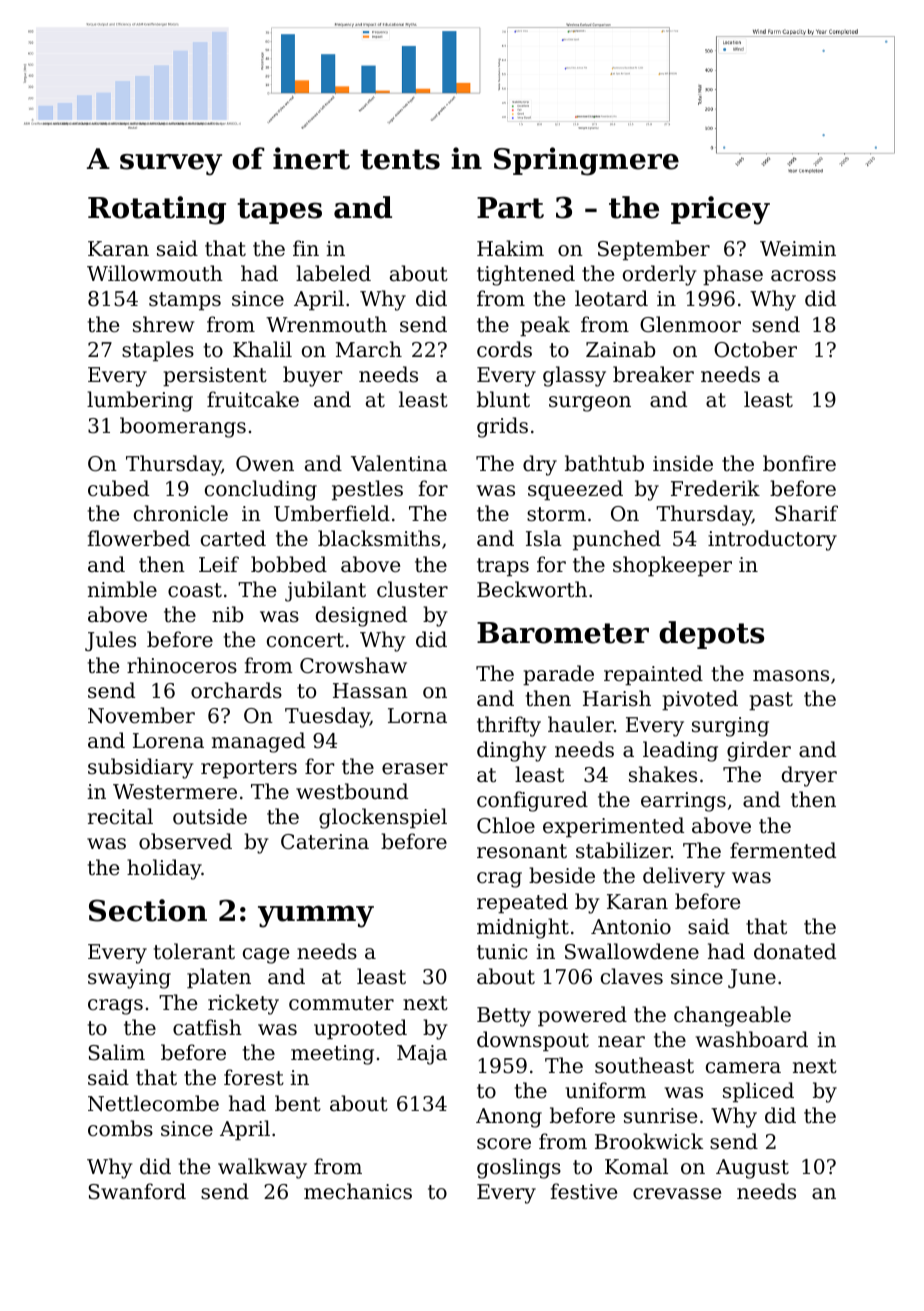 The width and height of the image is (924, 1311). What do you see at coordinates (399, 463) in the image?
I see `Valentina` at bounding box center [399, 463].
